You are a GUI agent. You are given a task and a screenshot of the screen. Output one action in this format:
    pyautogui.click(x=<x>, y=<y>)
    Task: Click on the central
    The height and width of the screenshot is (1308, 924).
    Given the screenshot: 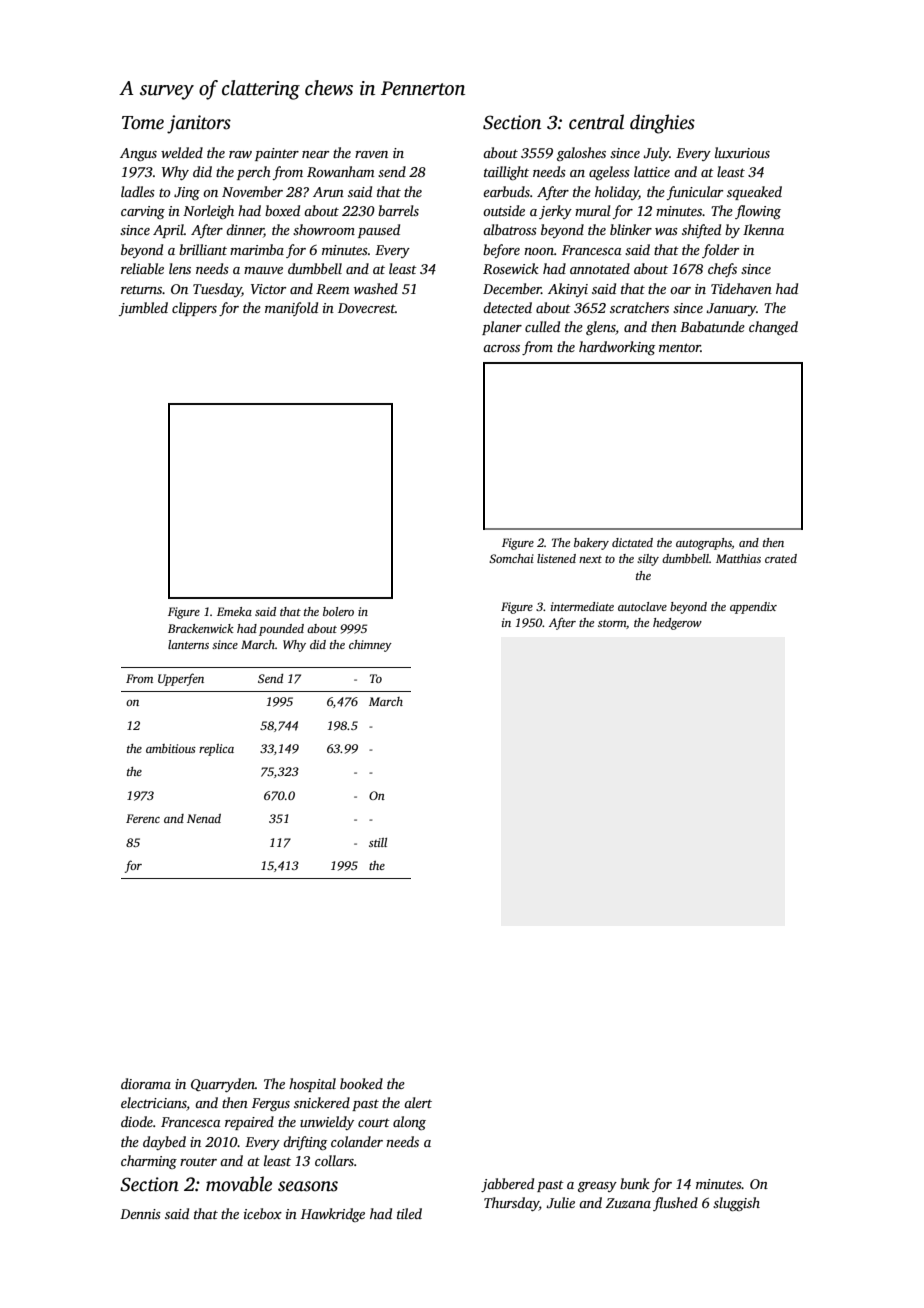 What is the action you would take?
    pyautogui.click(x=596, y=122)
